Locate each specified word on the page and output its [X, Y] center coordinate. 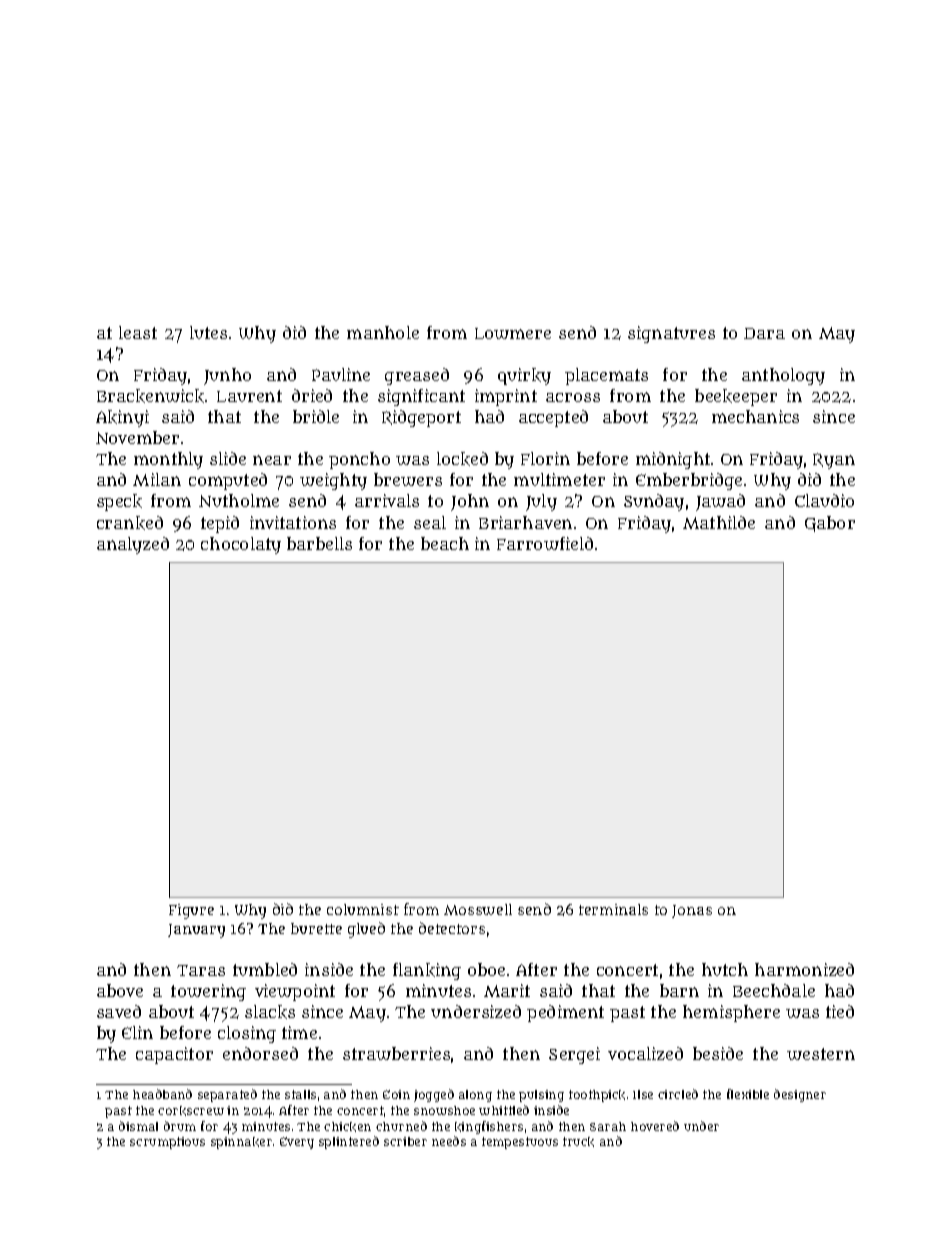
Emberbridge [689, 481]
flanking [427, 971]
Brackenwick [150, 396]
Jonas [692, 911]
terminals [613, 909]
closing [247, 1034]
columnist [363, 909]
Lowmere [513, 333]
